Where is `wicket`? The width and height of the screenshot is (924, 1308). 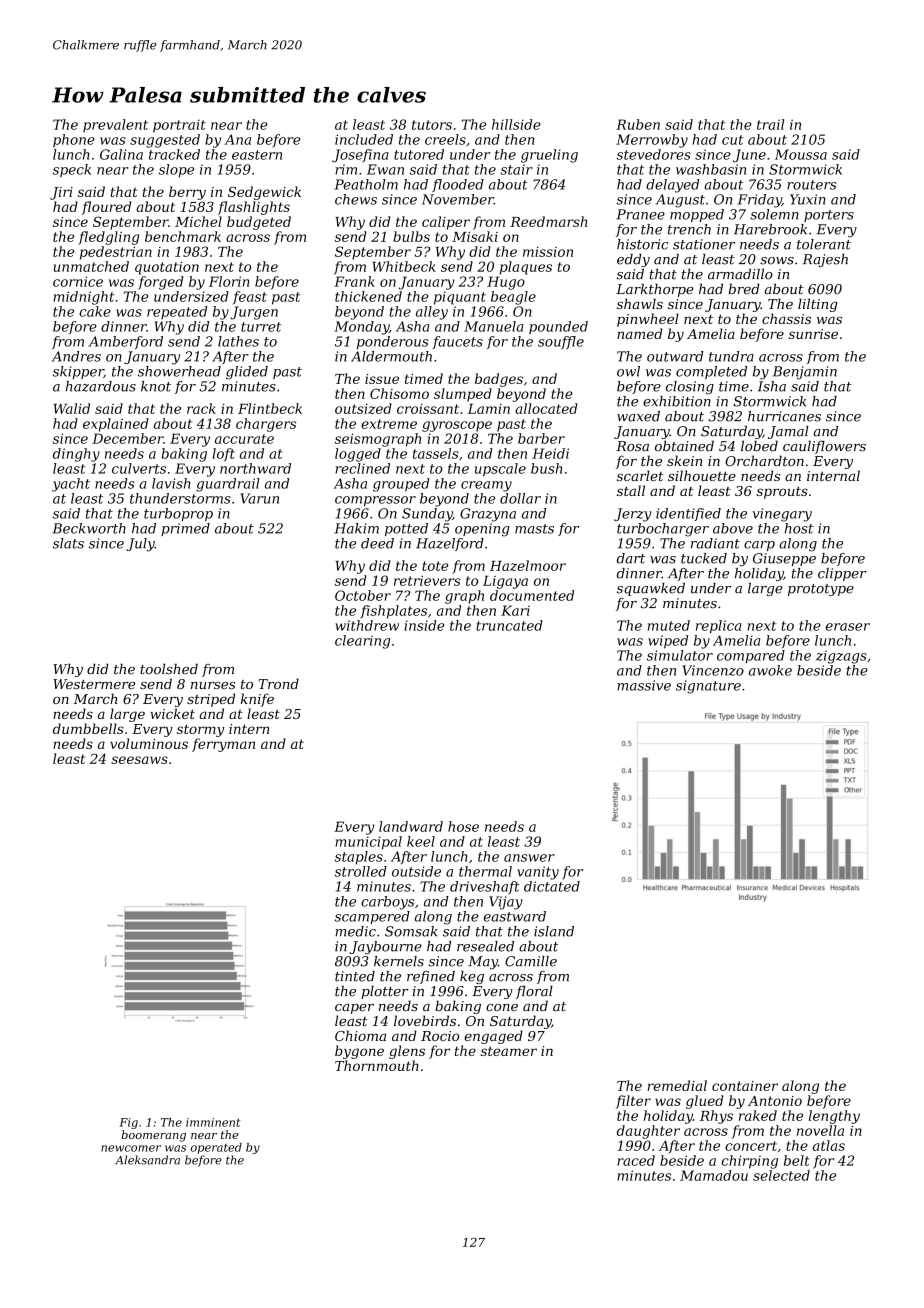 wicket is located at coordinates (172, 713).
